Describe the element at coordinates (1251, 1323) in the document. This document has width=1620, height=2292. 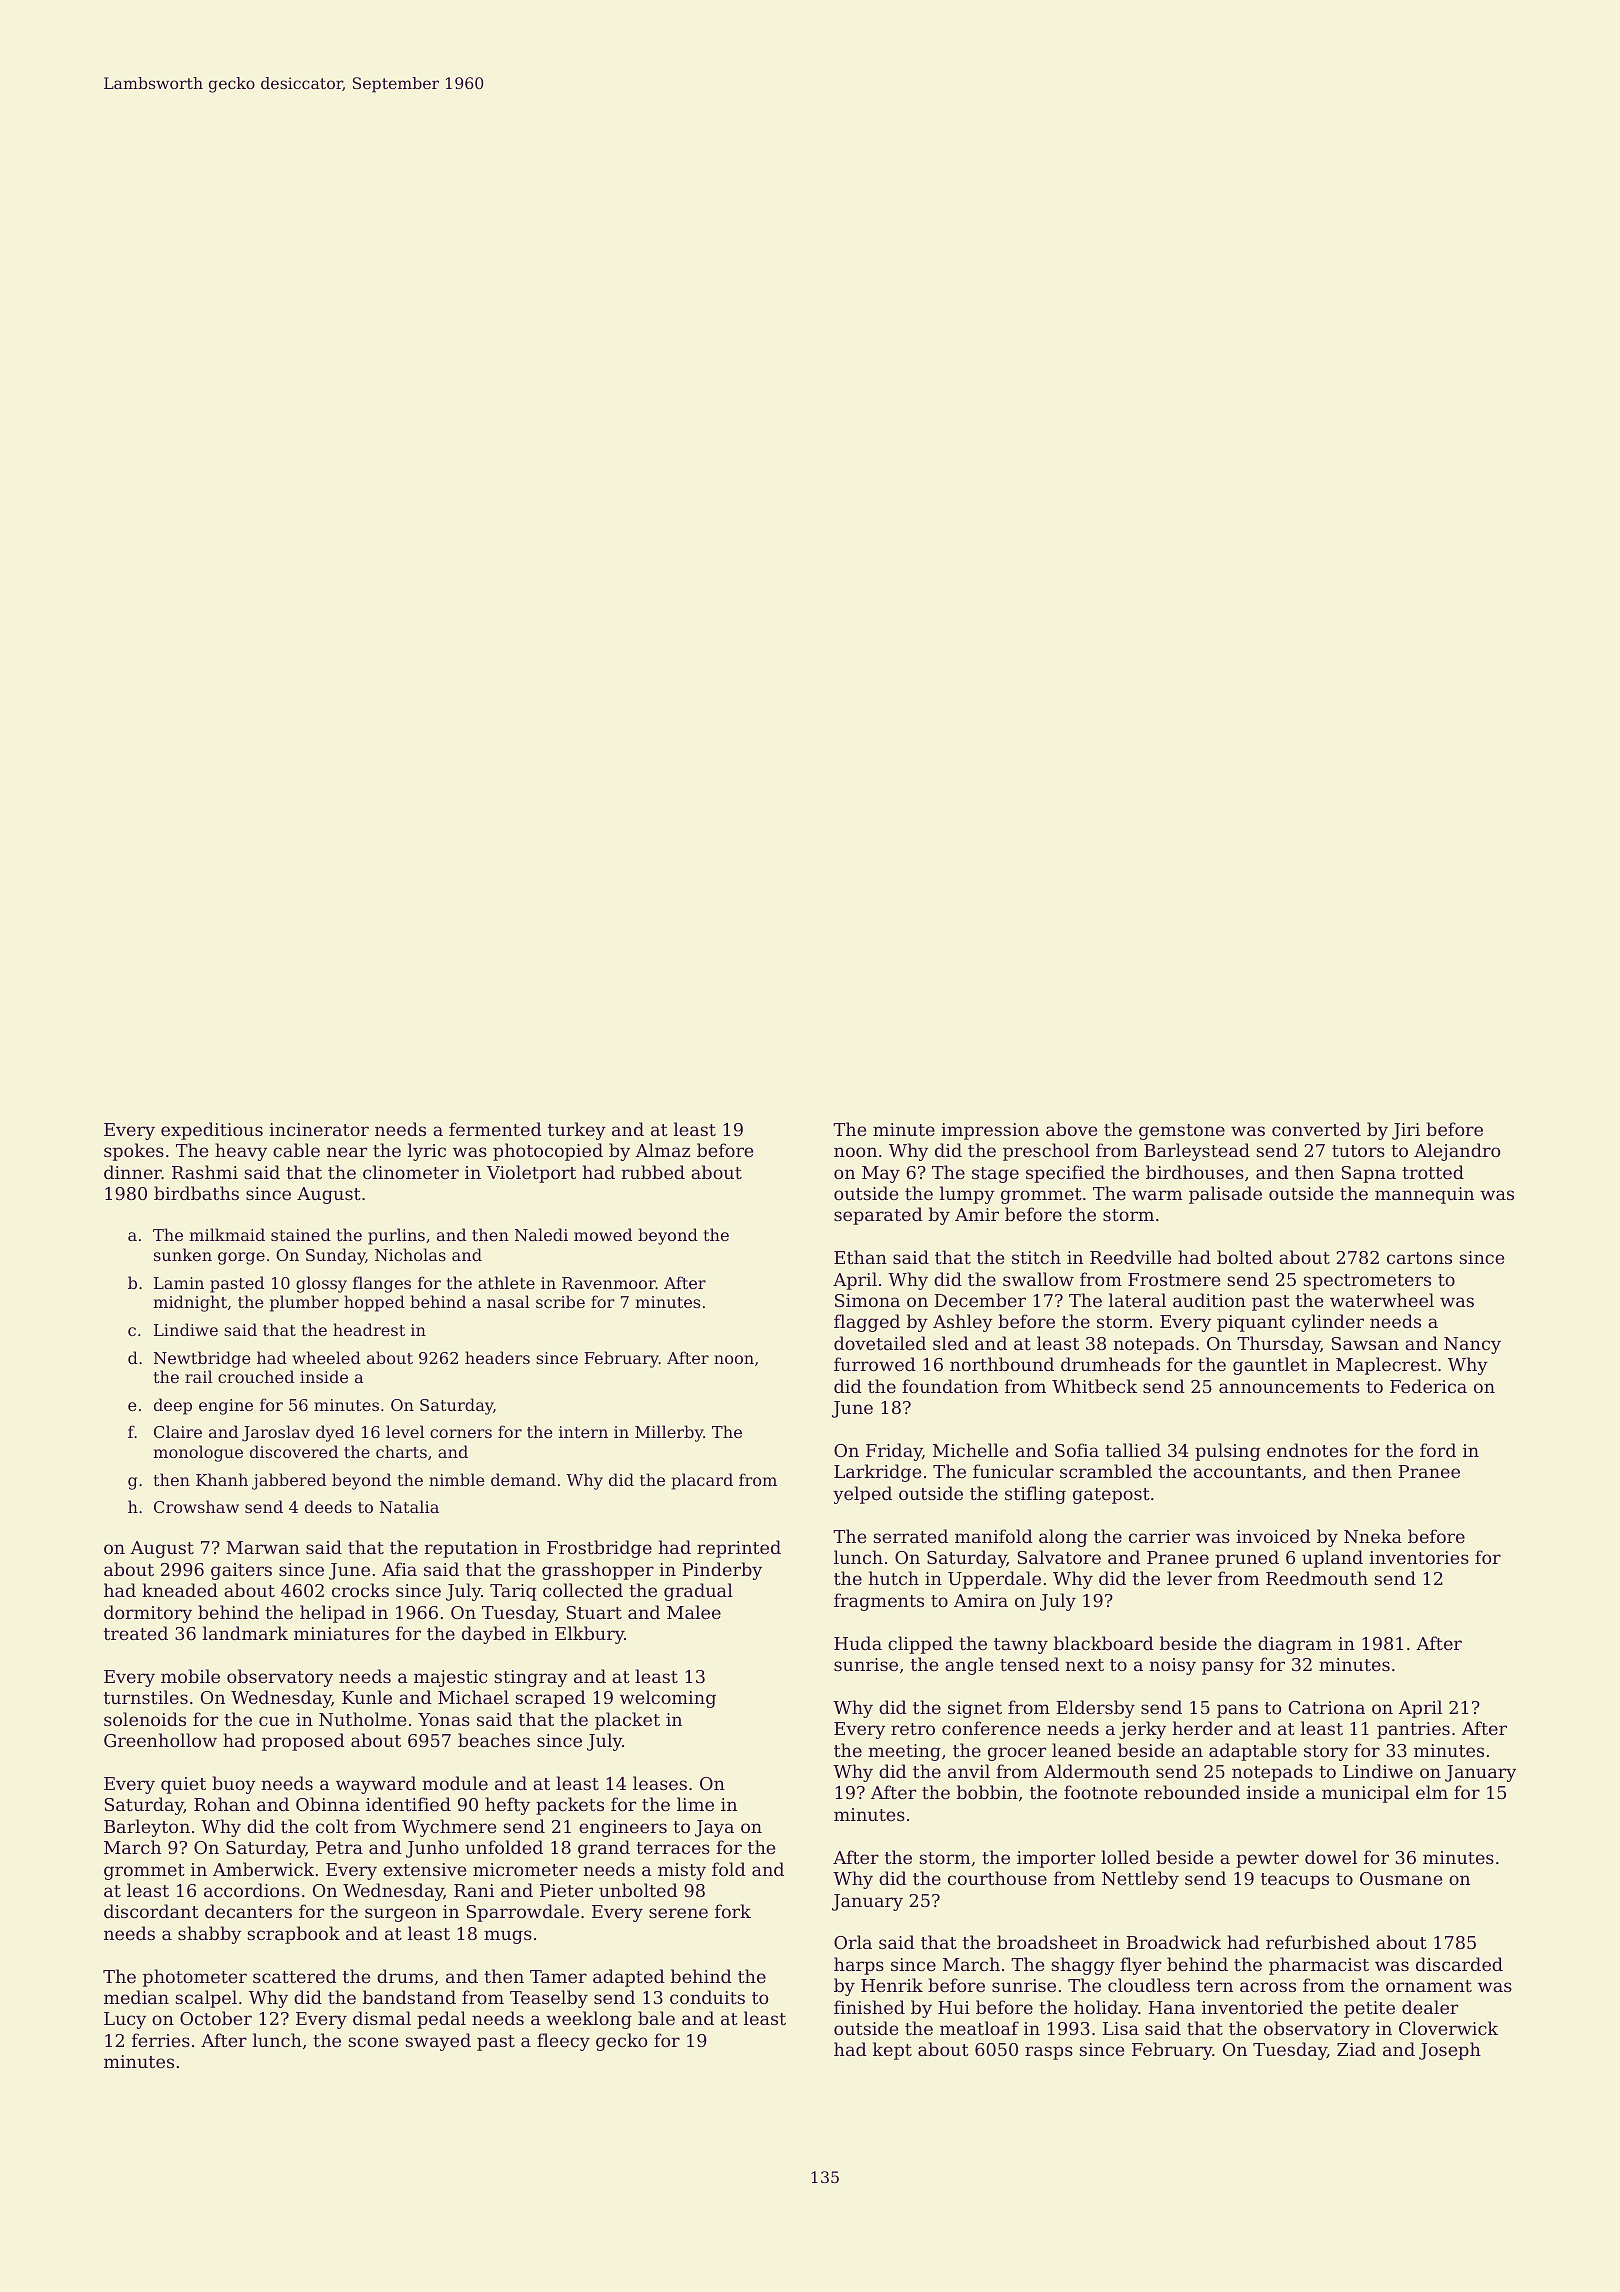
I see `piquant` at that location.
